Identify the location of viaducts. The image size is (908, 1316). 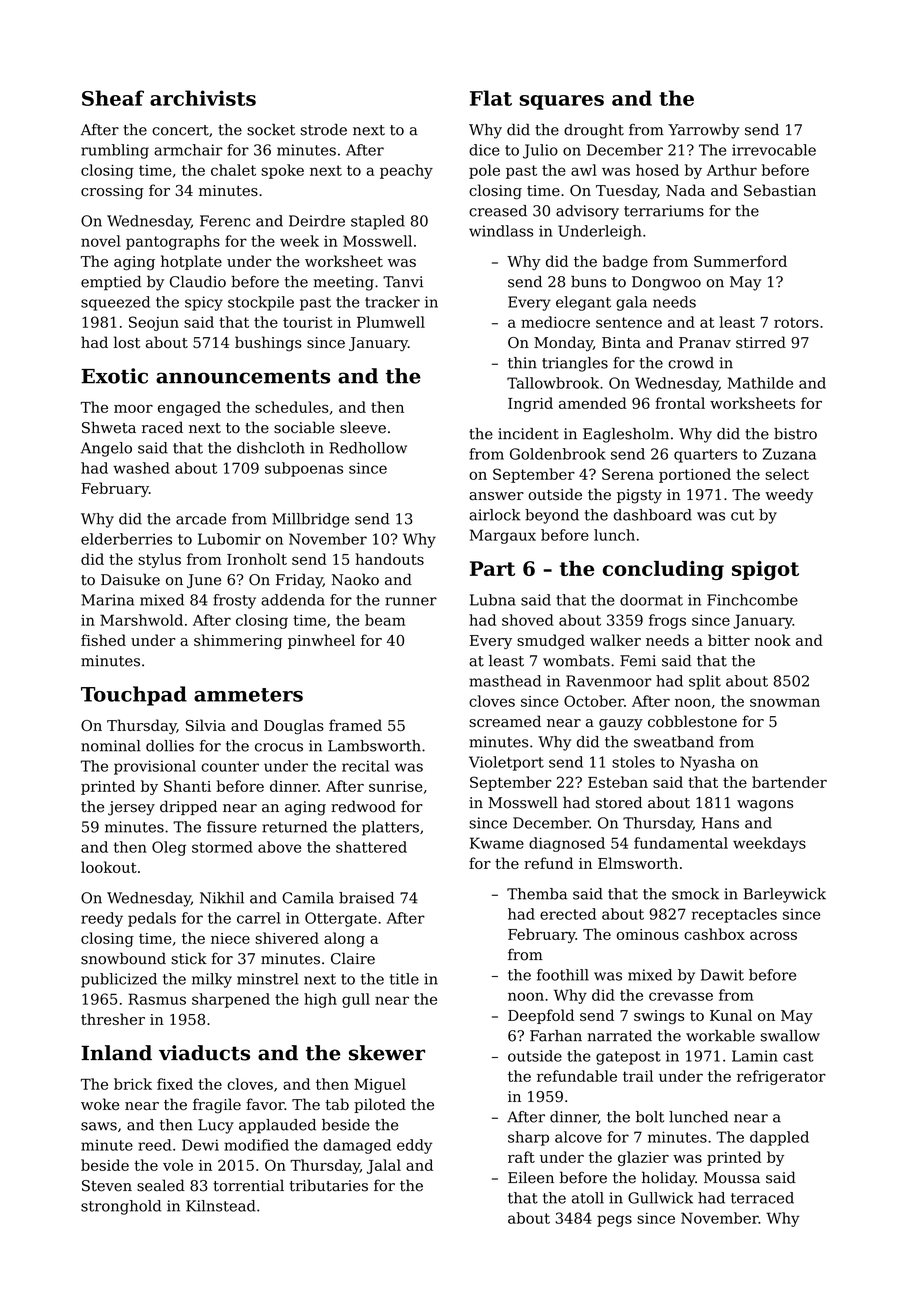
(204, 1053).
